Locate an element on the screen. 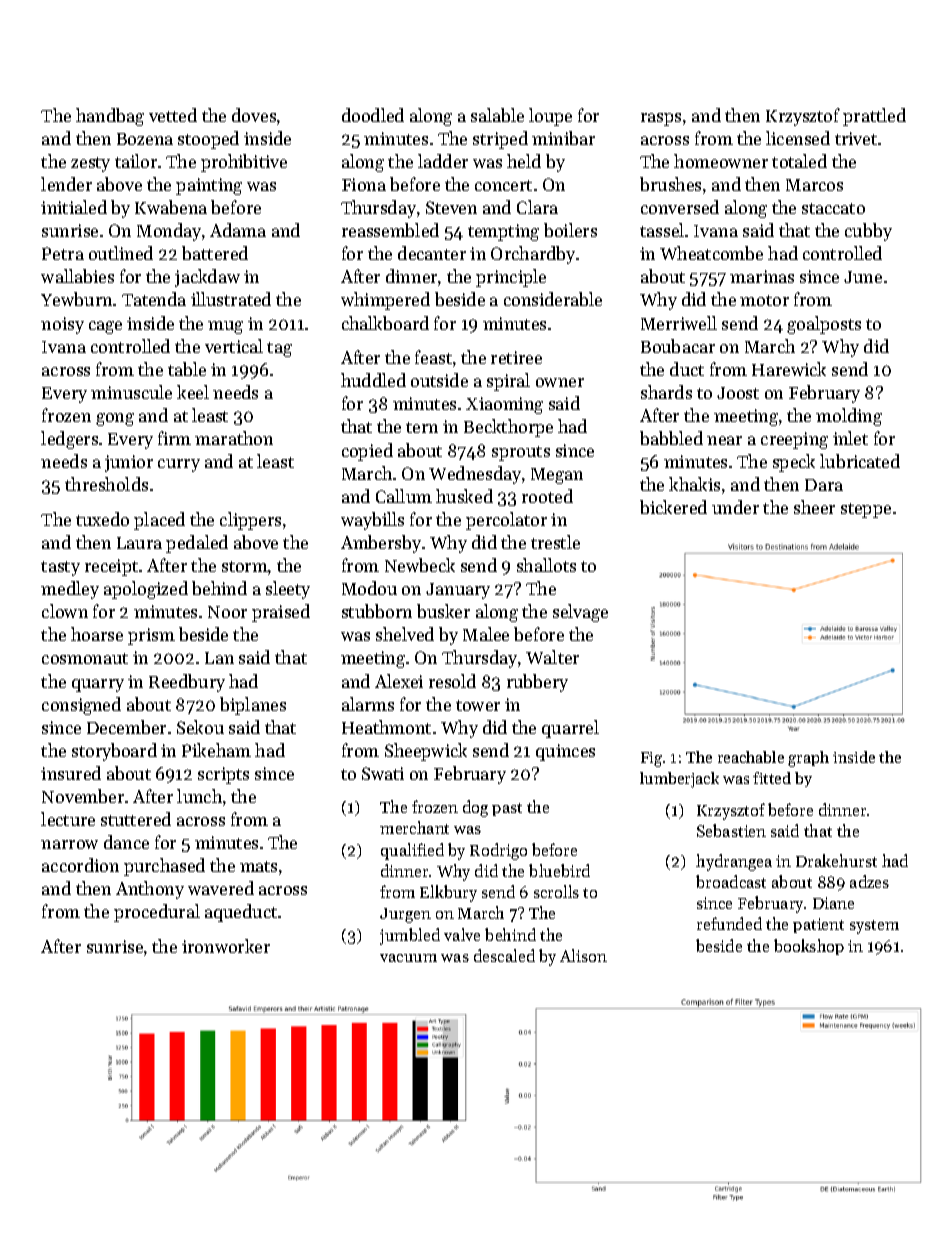 The image size is (952, 1233). system is located at coordinates (874, 927).
